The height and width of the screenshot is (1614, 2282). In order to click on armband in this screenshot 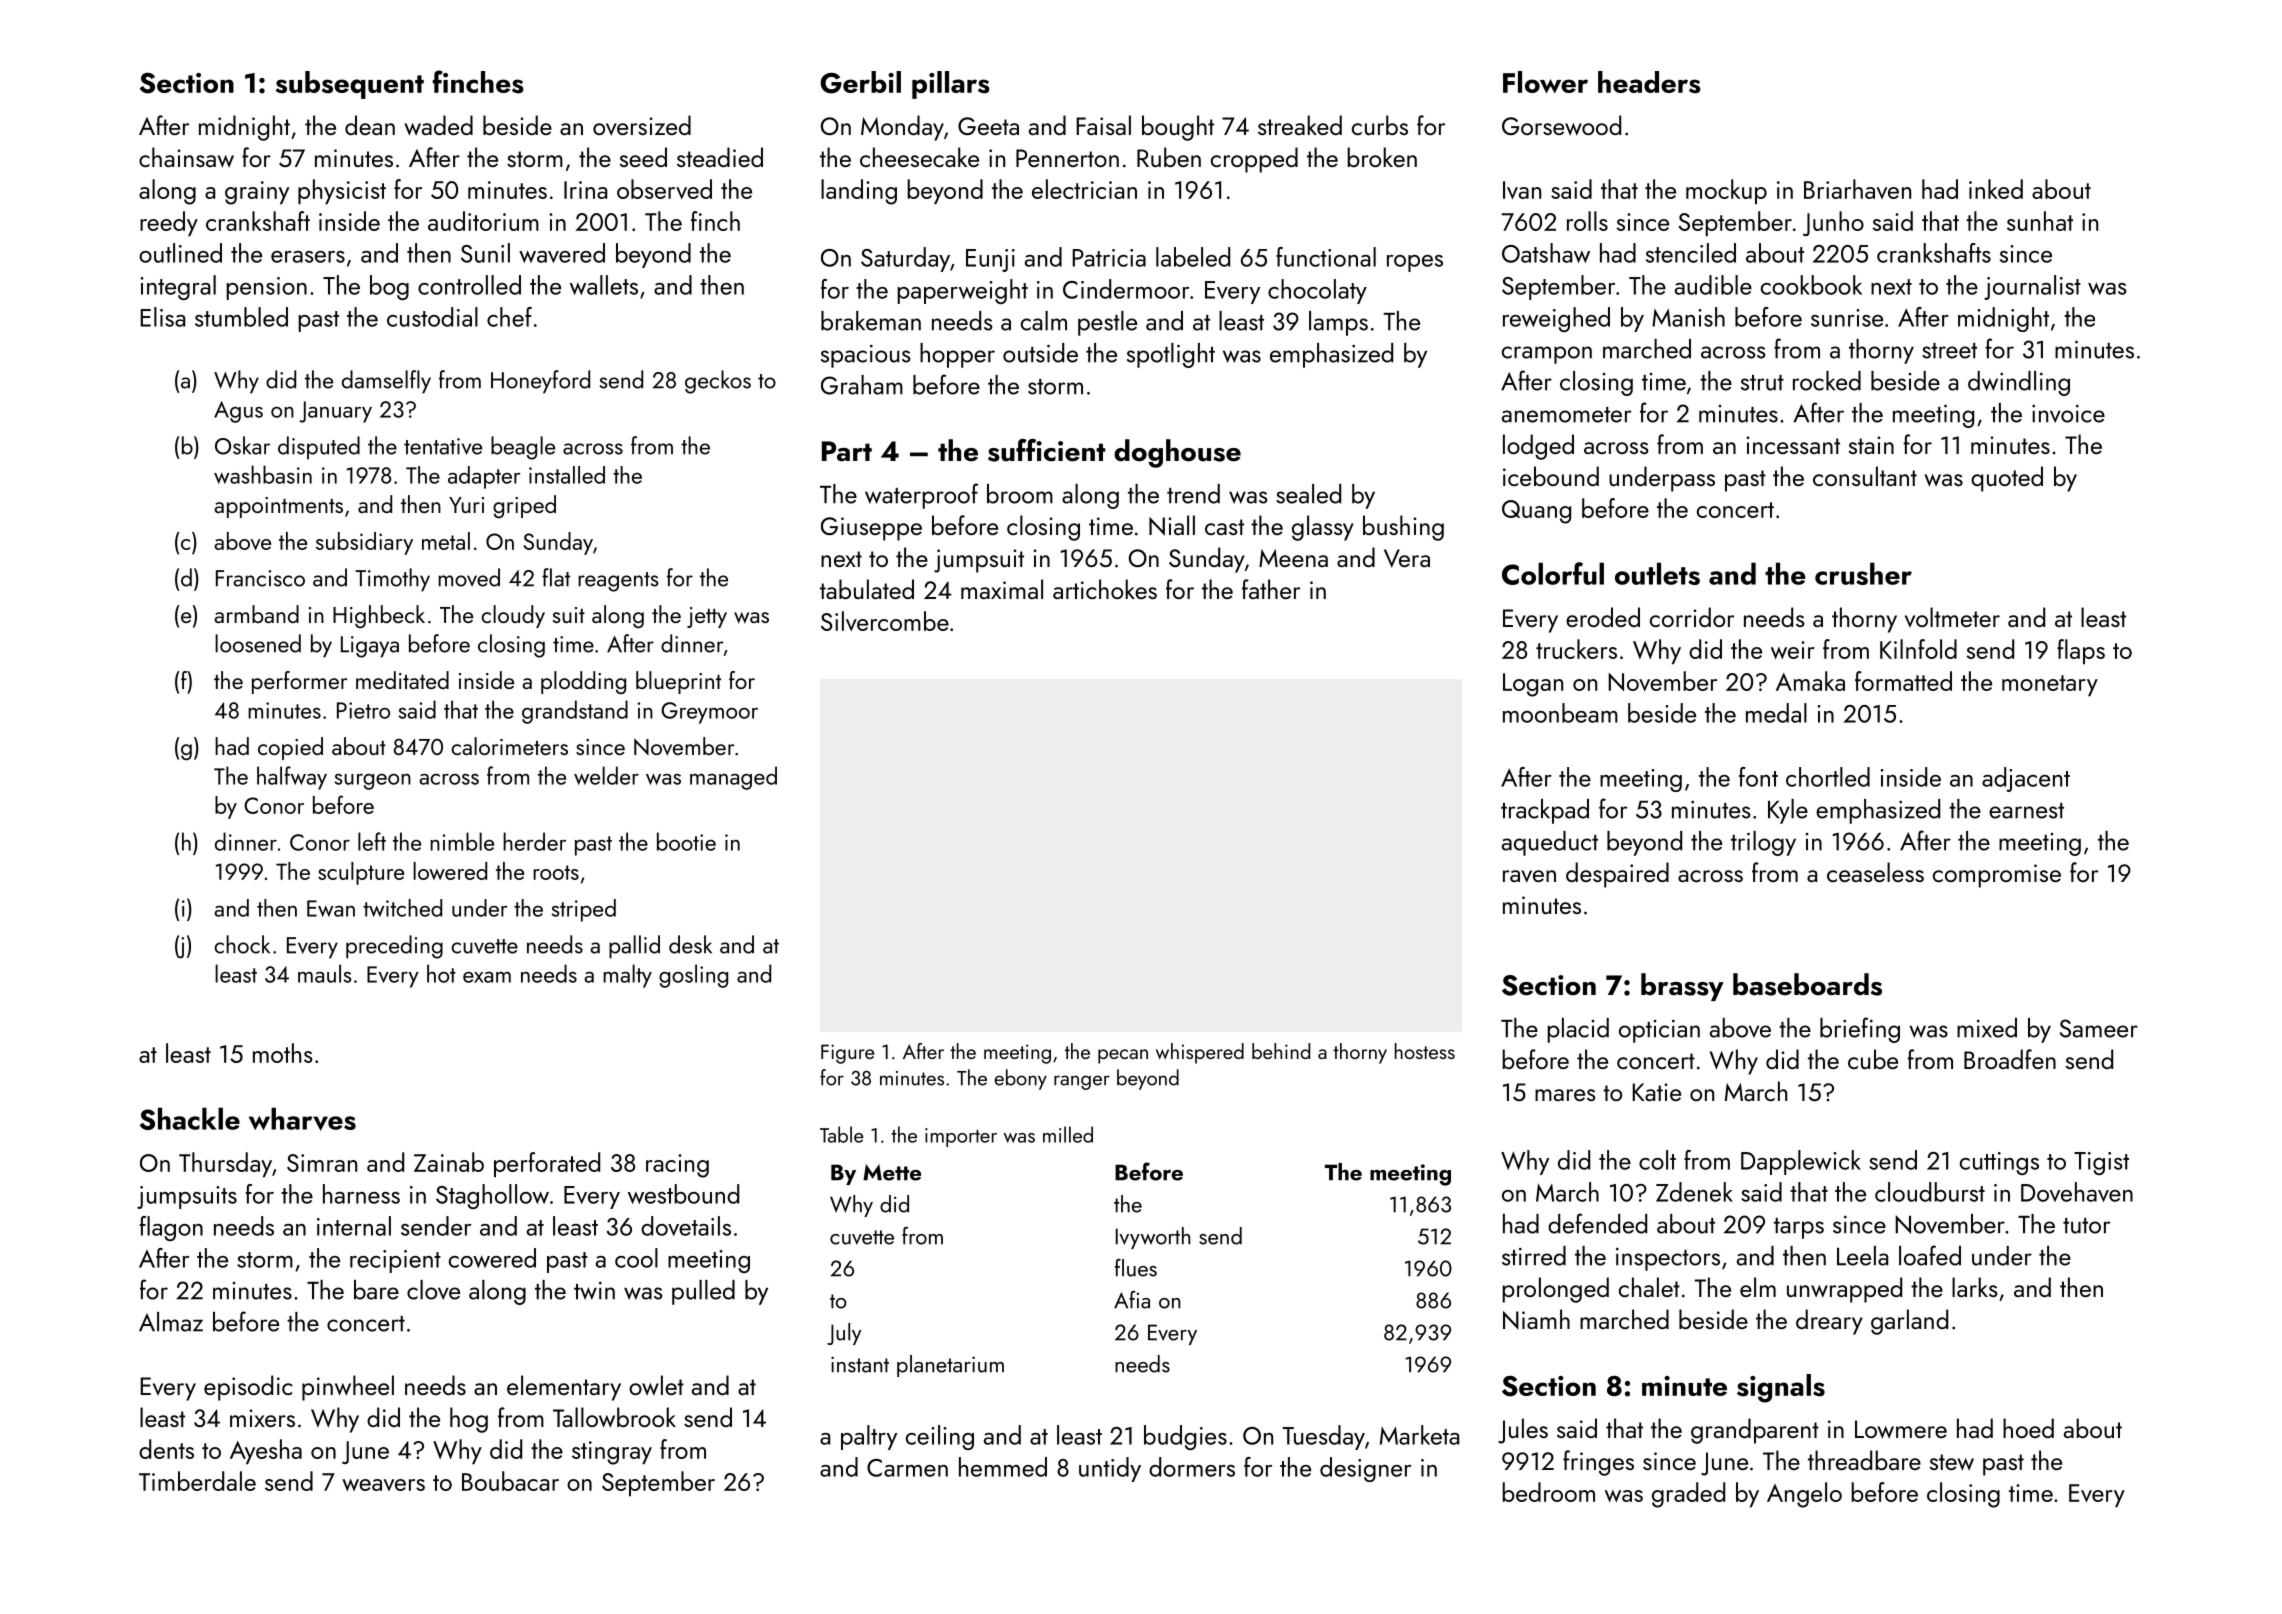, I will do `click(256, 614)`.
